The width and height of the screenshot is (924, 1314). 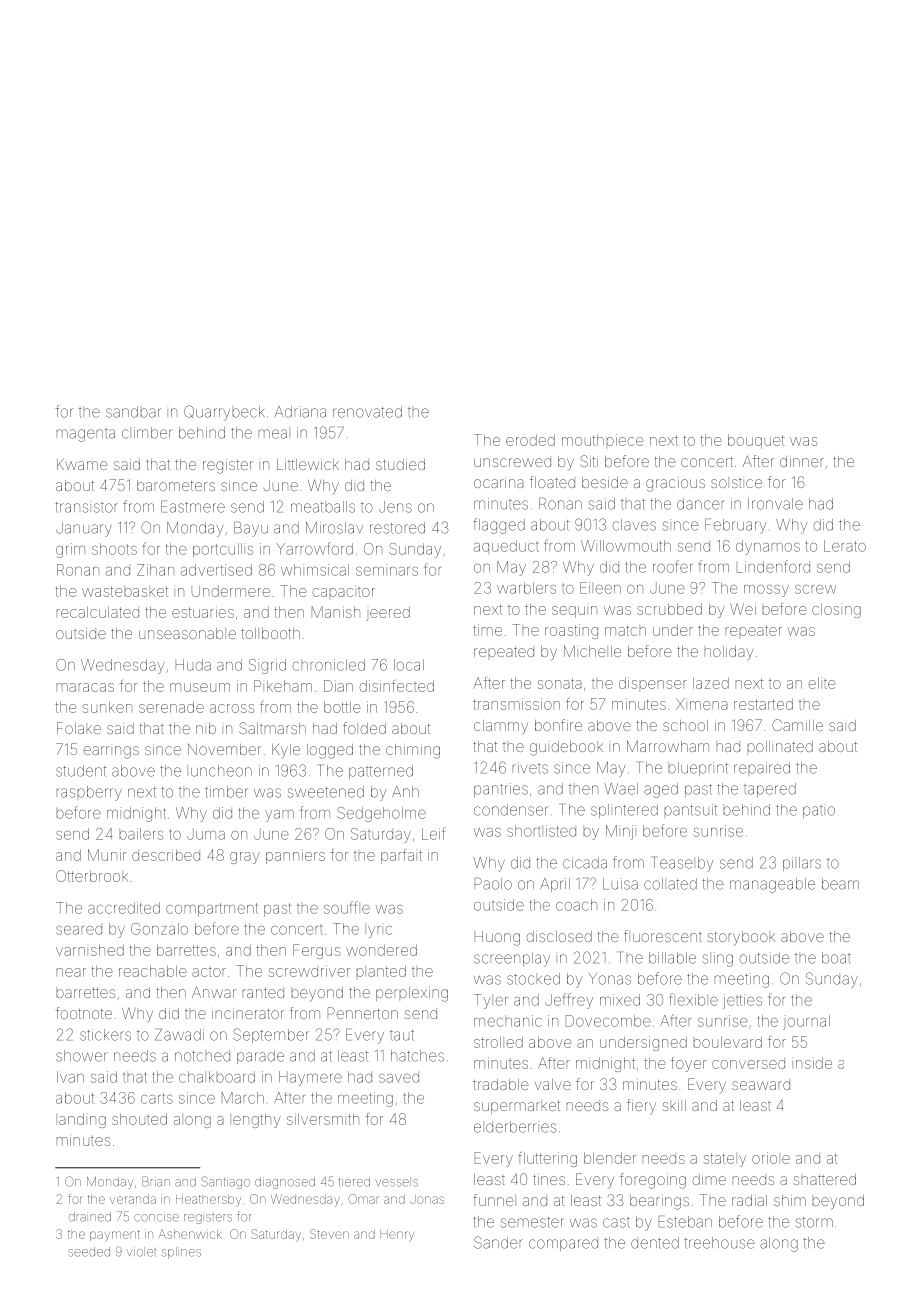 What do you see at coordinates (526, 588) in the screenshot?
I see `warblers` at bounding box center [526, 588].
